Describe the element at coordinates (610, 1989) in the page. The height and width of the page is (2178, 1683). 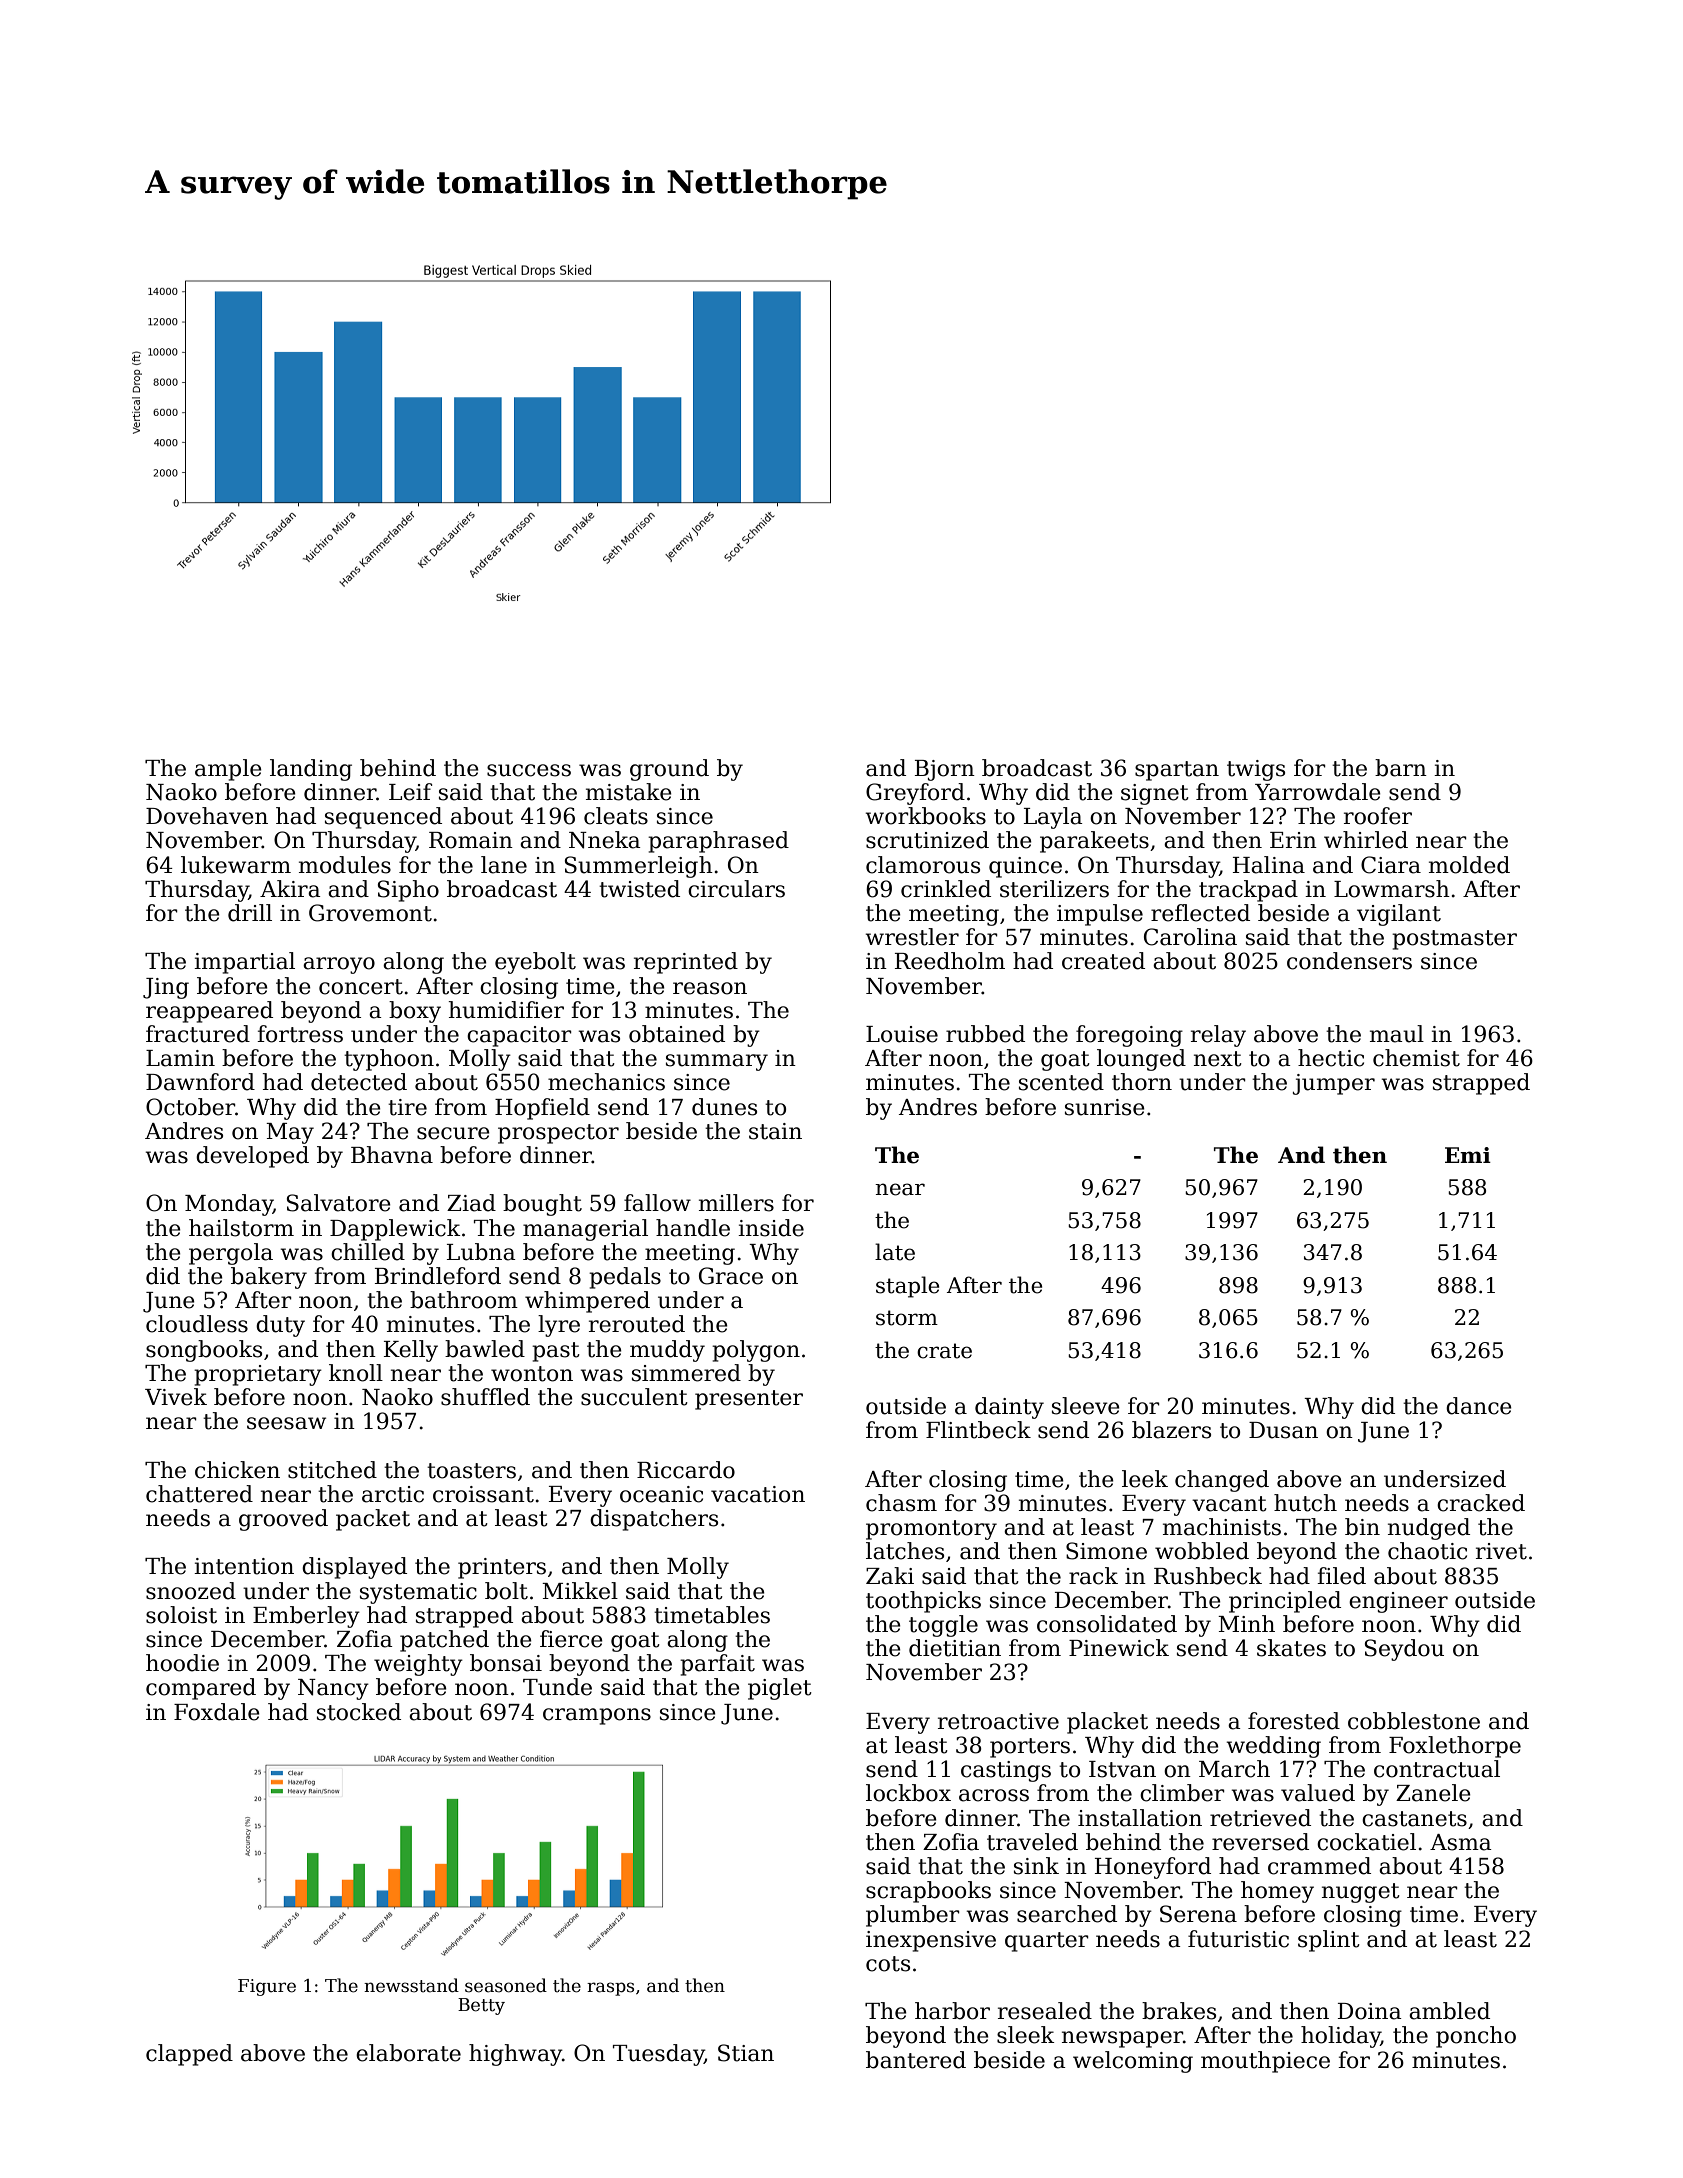
I see `rasps` at that location.
